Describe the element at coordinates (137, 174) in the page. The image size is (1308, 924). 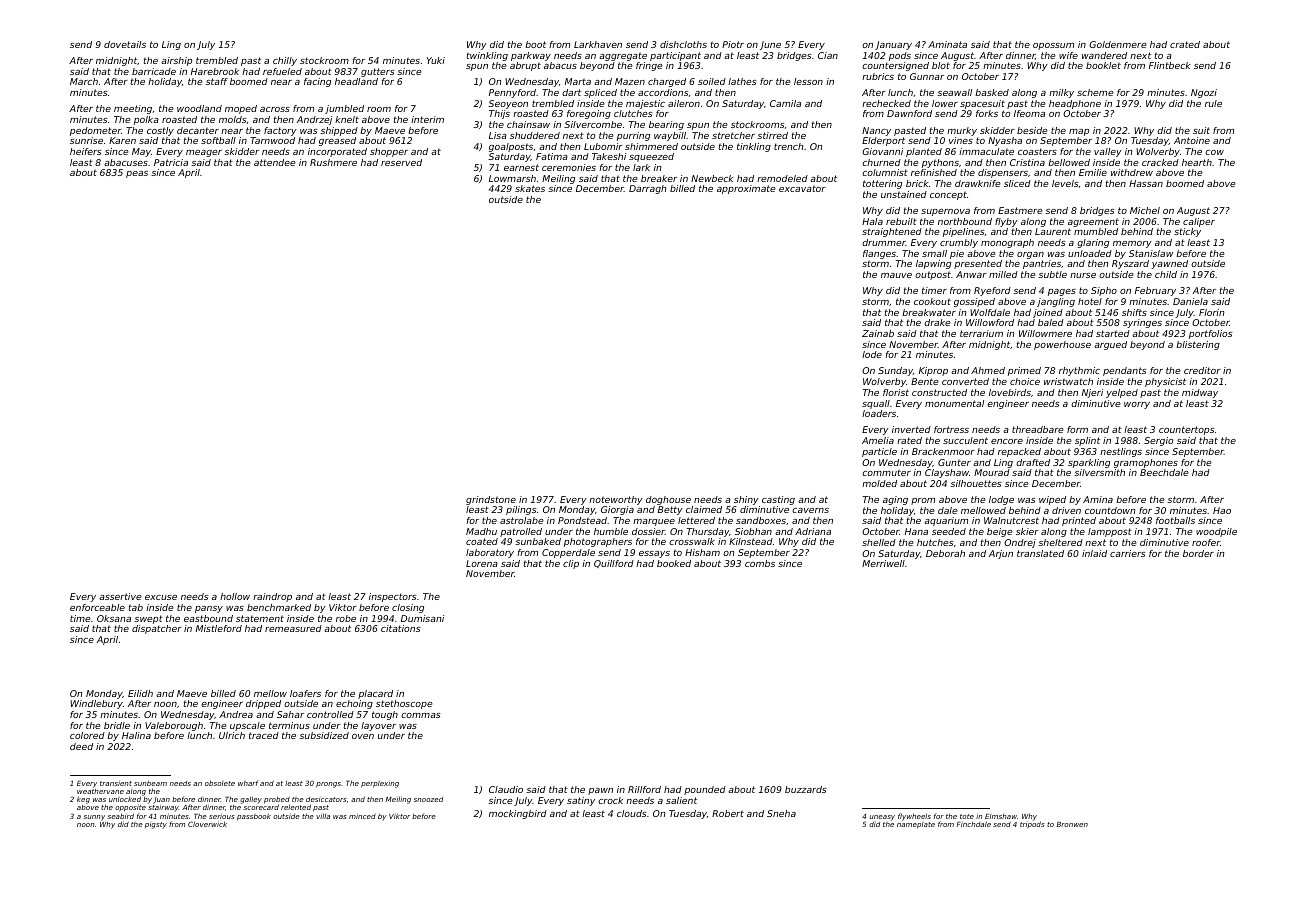
I see `peas` at that location.
